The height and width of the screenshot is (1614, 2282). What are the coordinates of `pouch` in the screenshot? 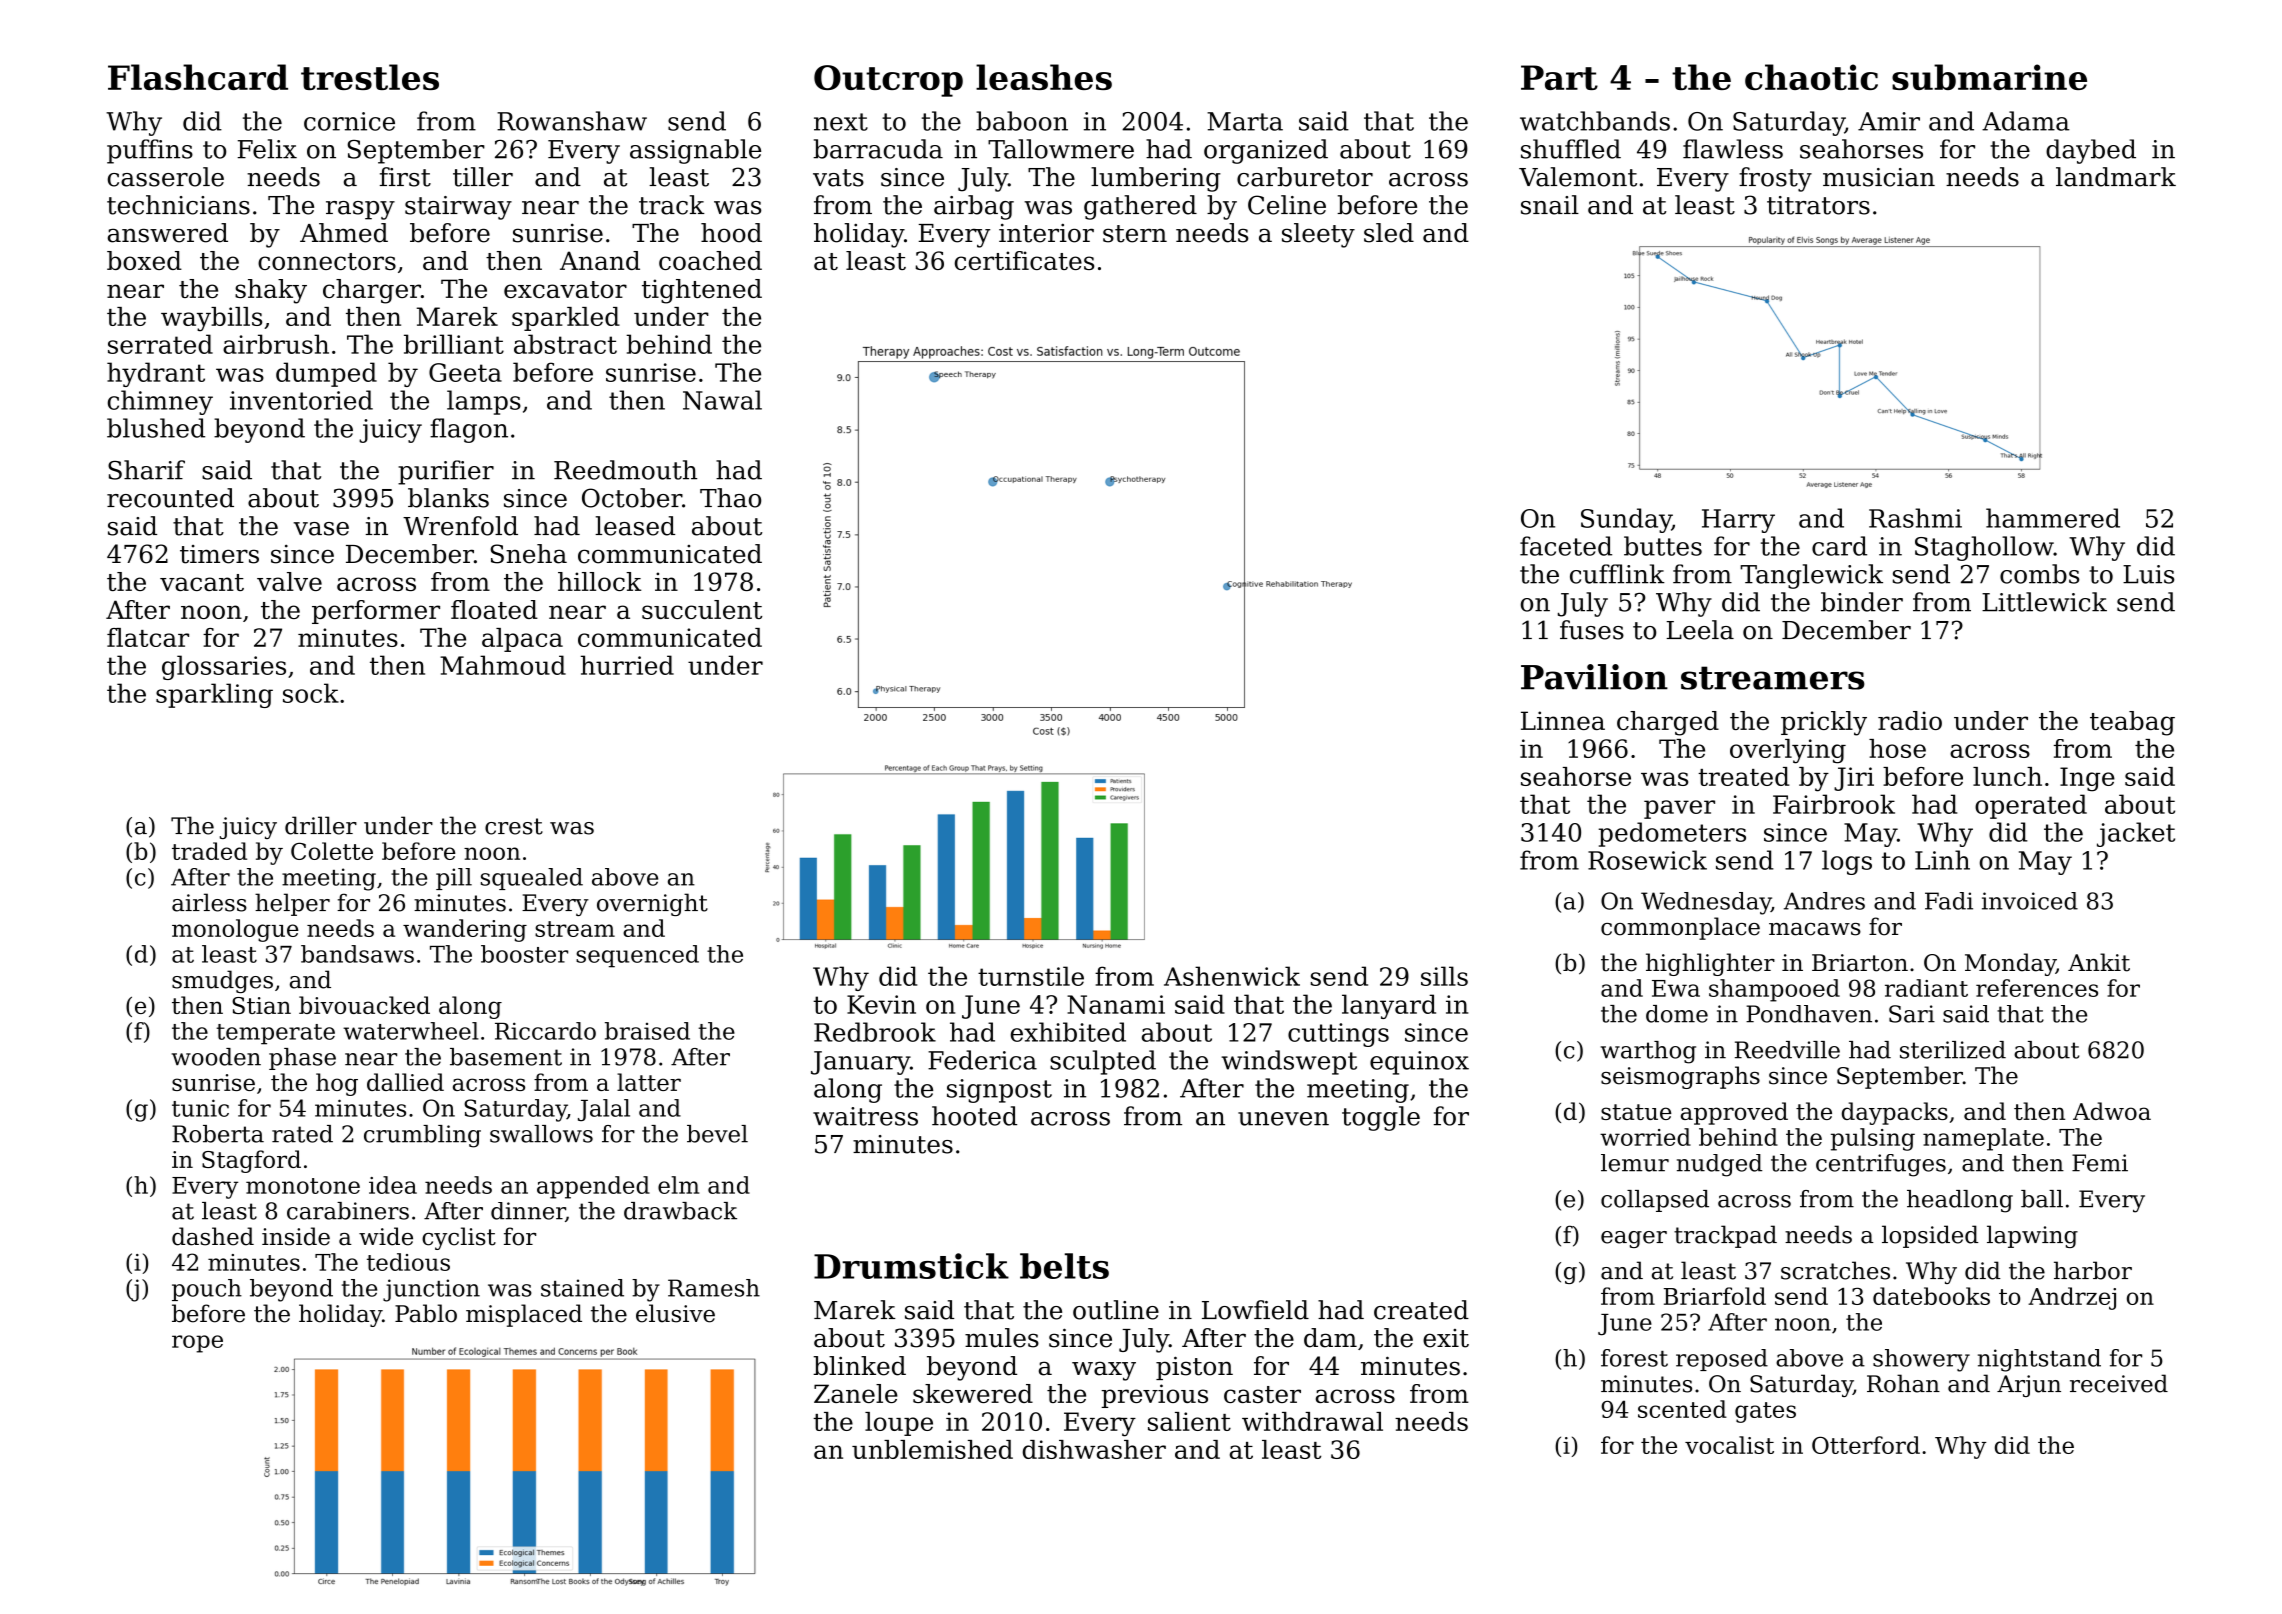 It's located at (207, 1290).
